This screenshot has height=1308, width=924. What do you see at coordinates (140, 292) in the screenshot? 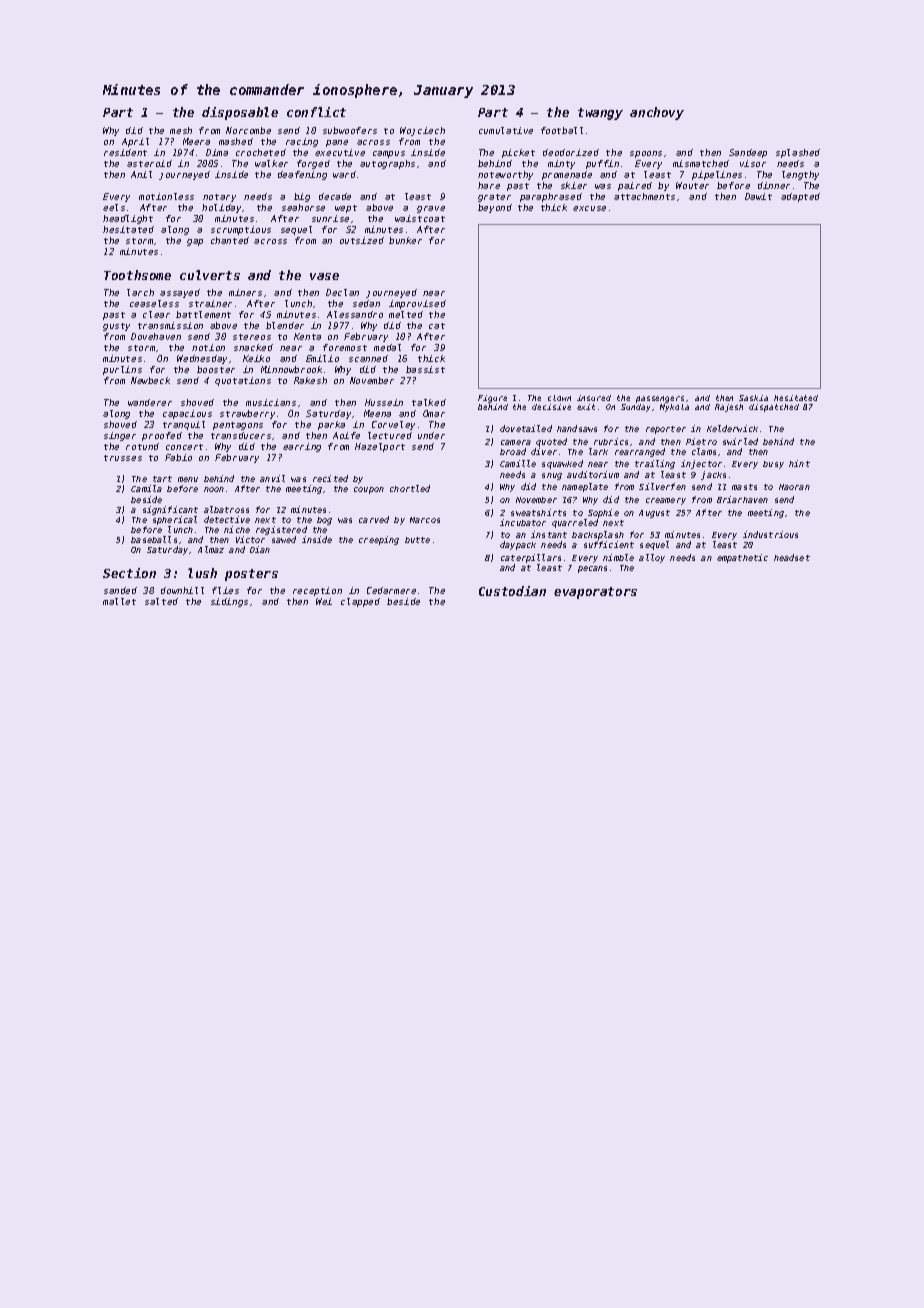
I see `larch` at bounding box center [140, 292].
